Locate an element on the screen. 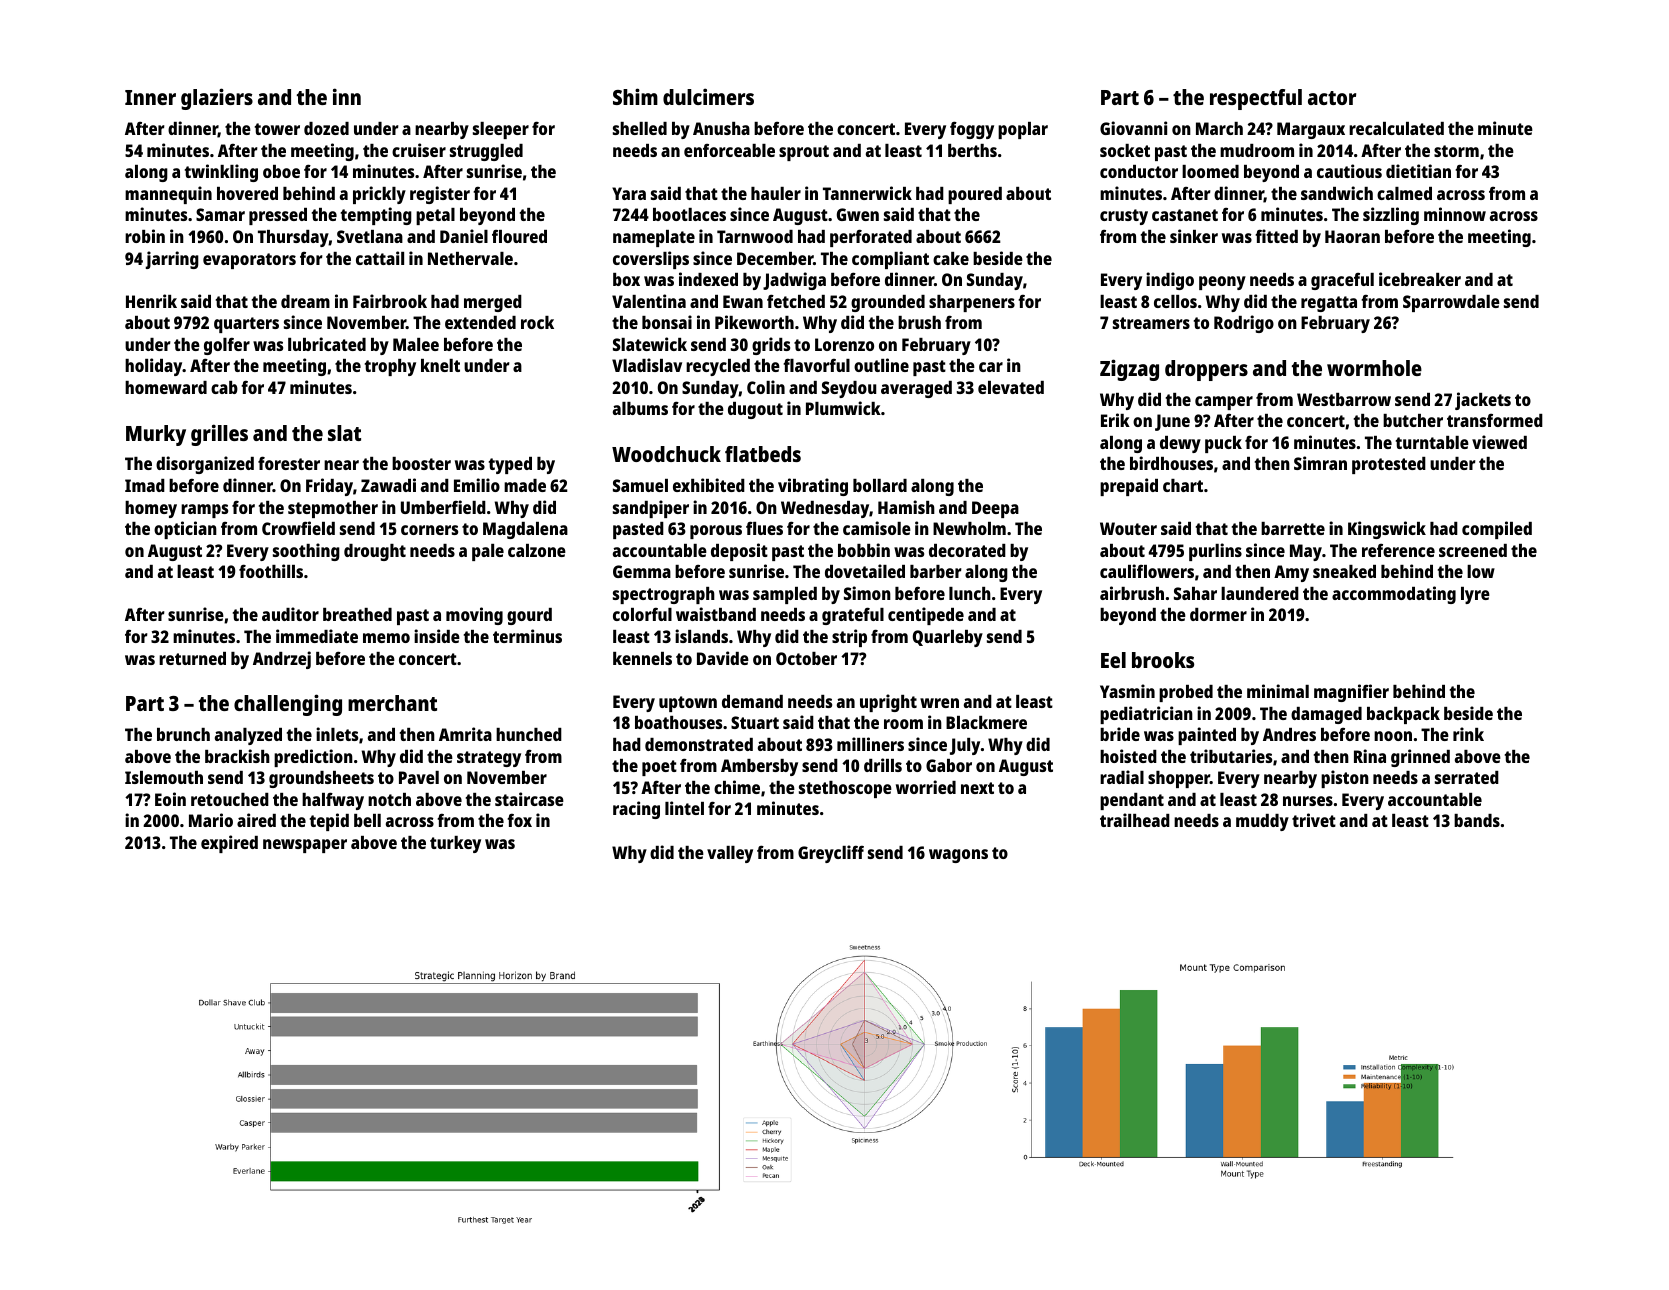  bands is located at coordinates (1477, 820).
